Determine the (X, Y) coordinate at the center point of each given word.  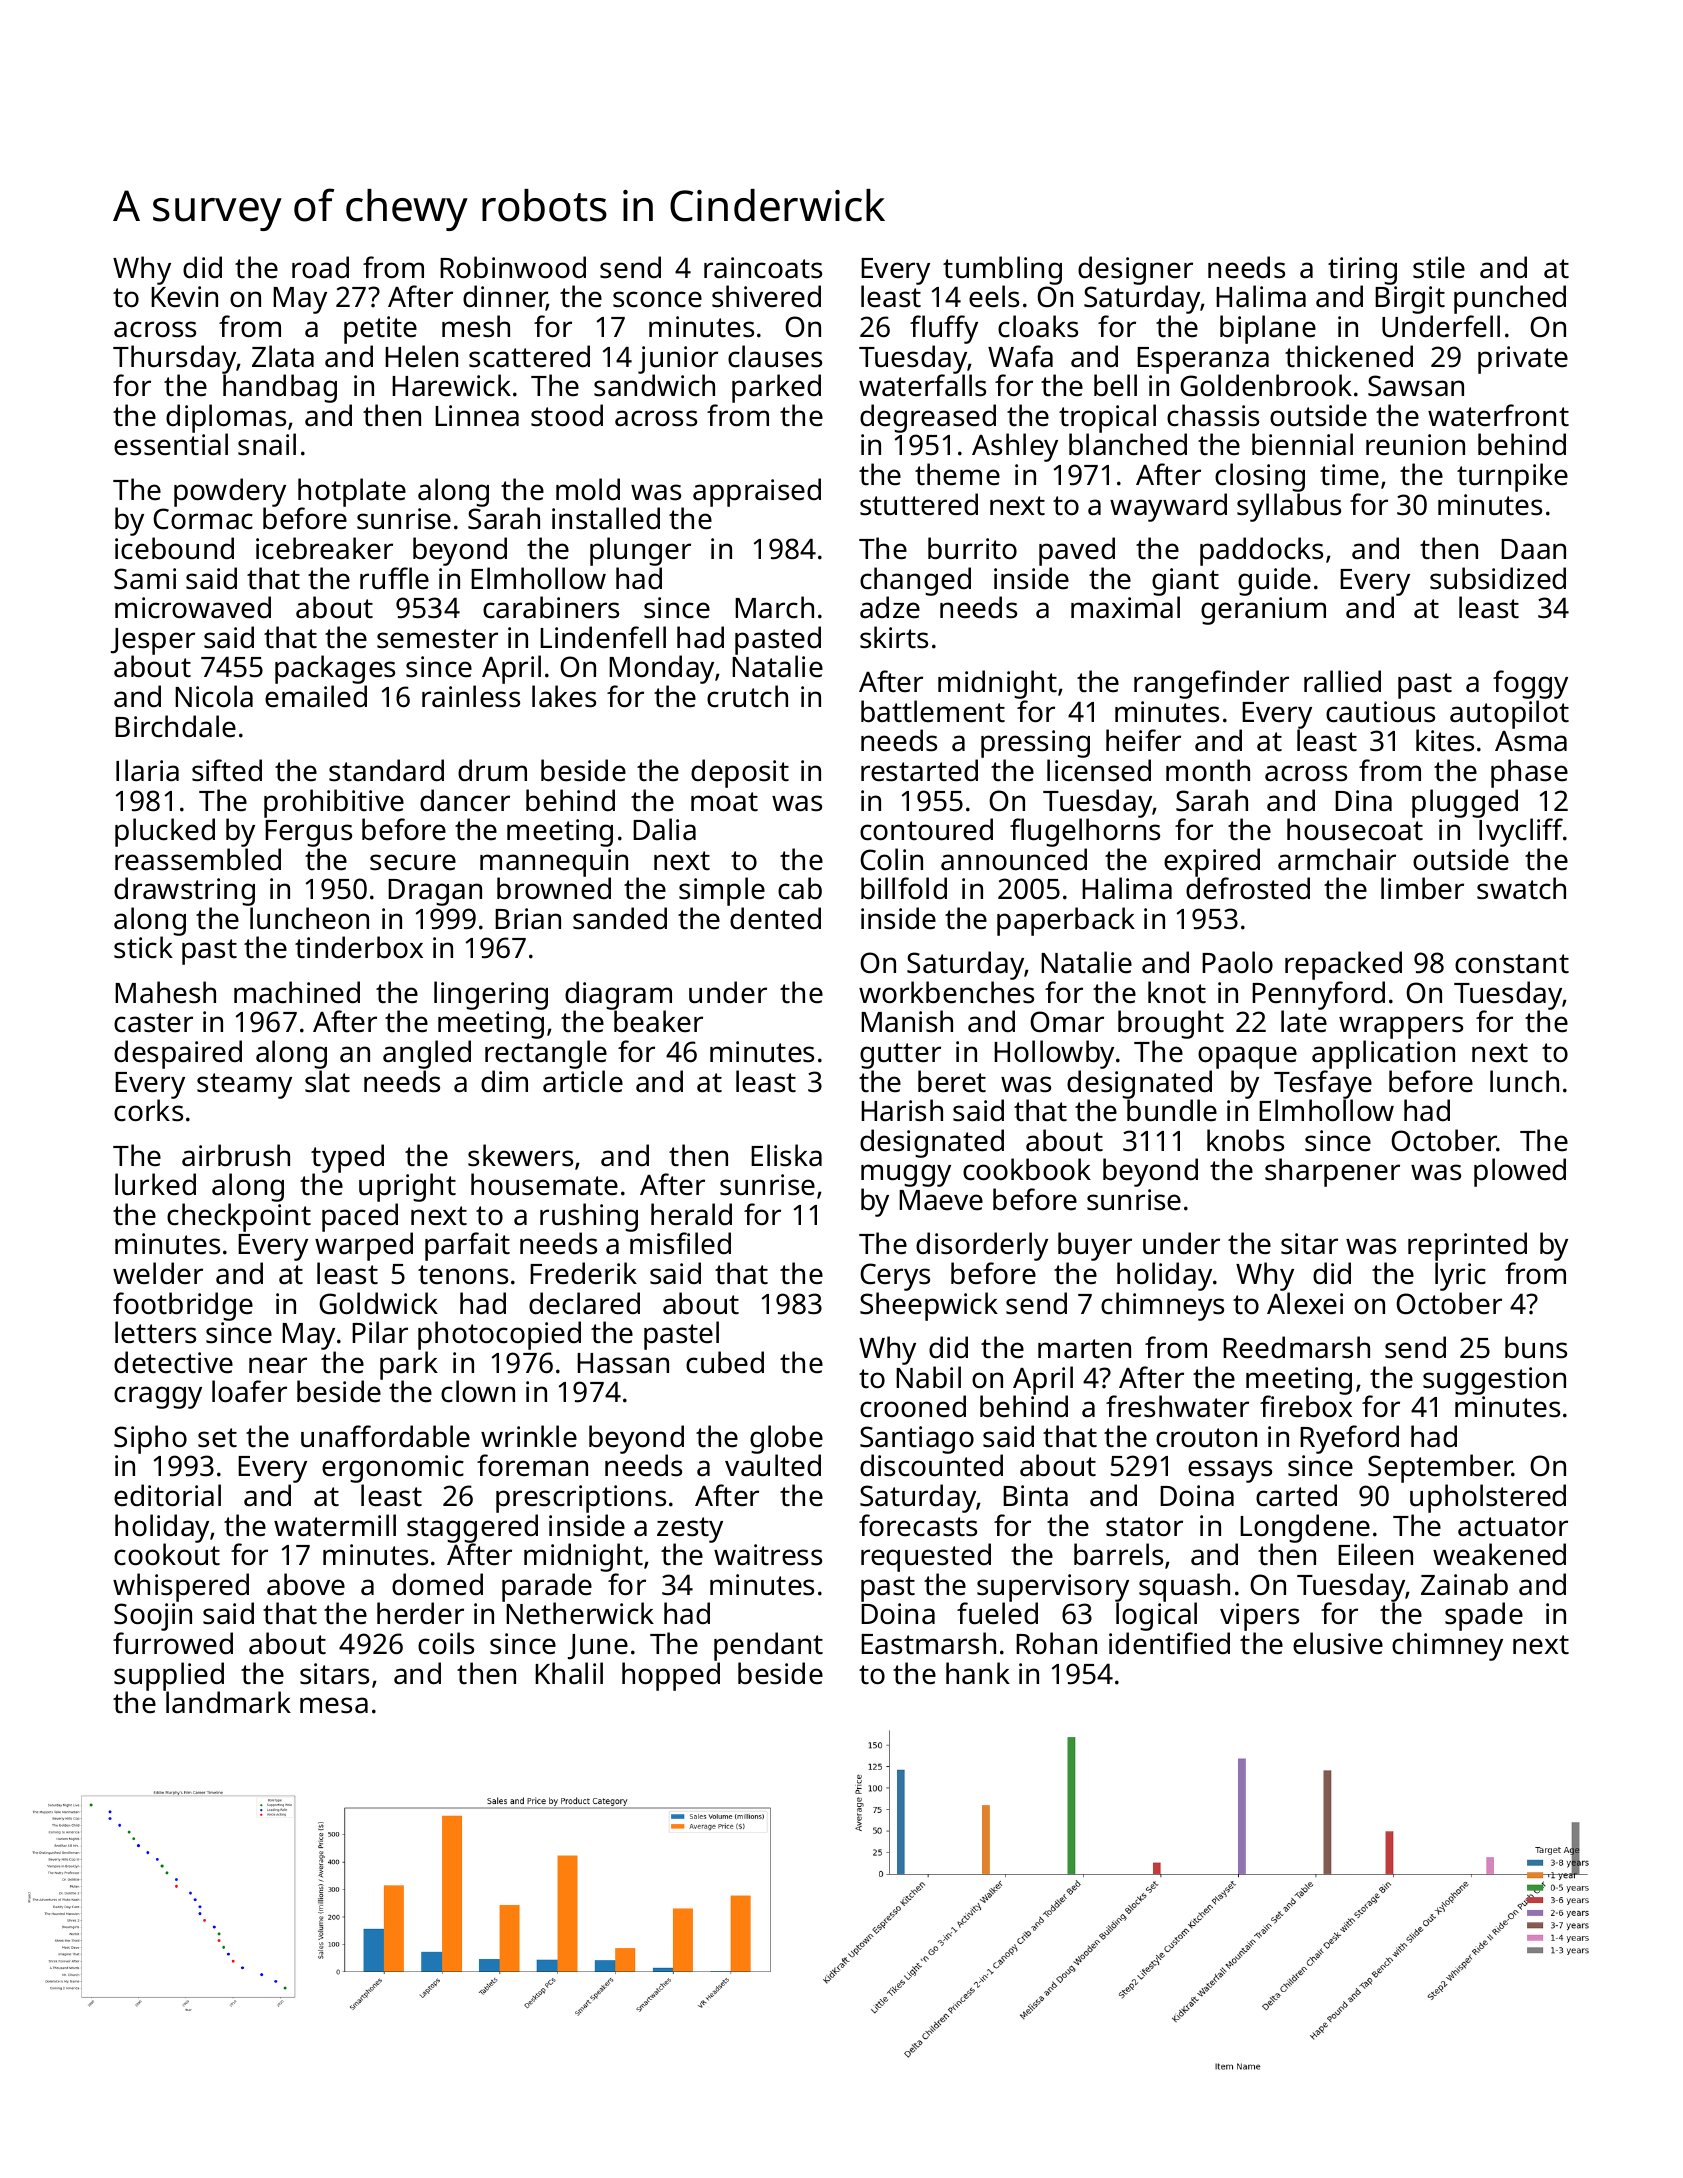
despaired (178, 1054)
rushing (589, 1218)
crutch (747, 696)
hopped (671, 1676)
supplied (169, 1677)
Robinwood (513, 267)
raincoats (763, 268)
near (278, 1365)
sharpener (1332, 1172)
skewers (520, 1155)
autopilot (1509, 714)
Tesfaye (1323, 1085)
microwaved (193, 607)
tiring (1362, 271)
